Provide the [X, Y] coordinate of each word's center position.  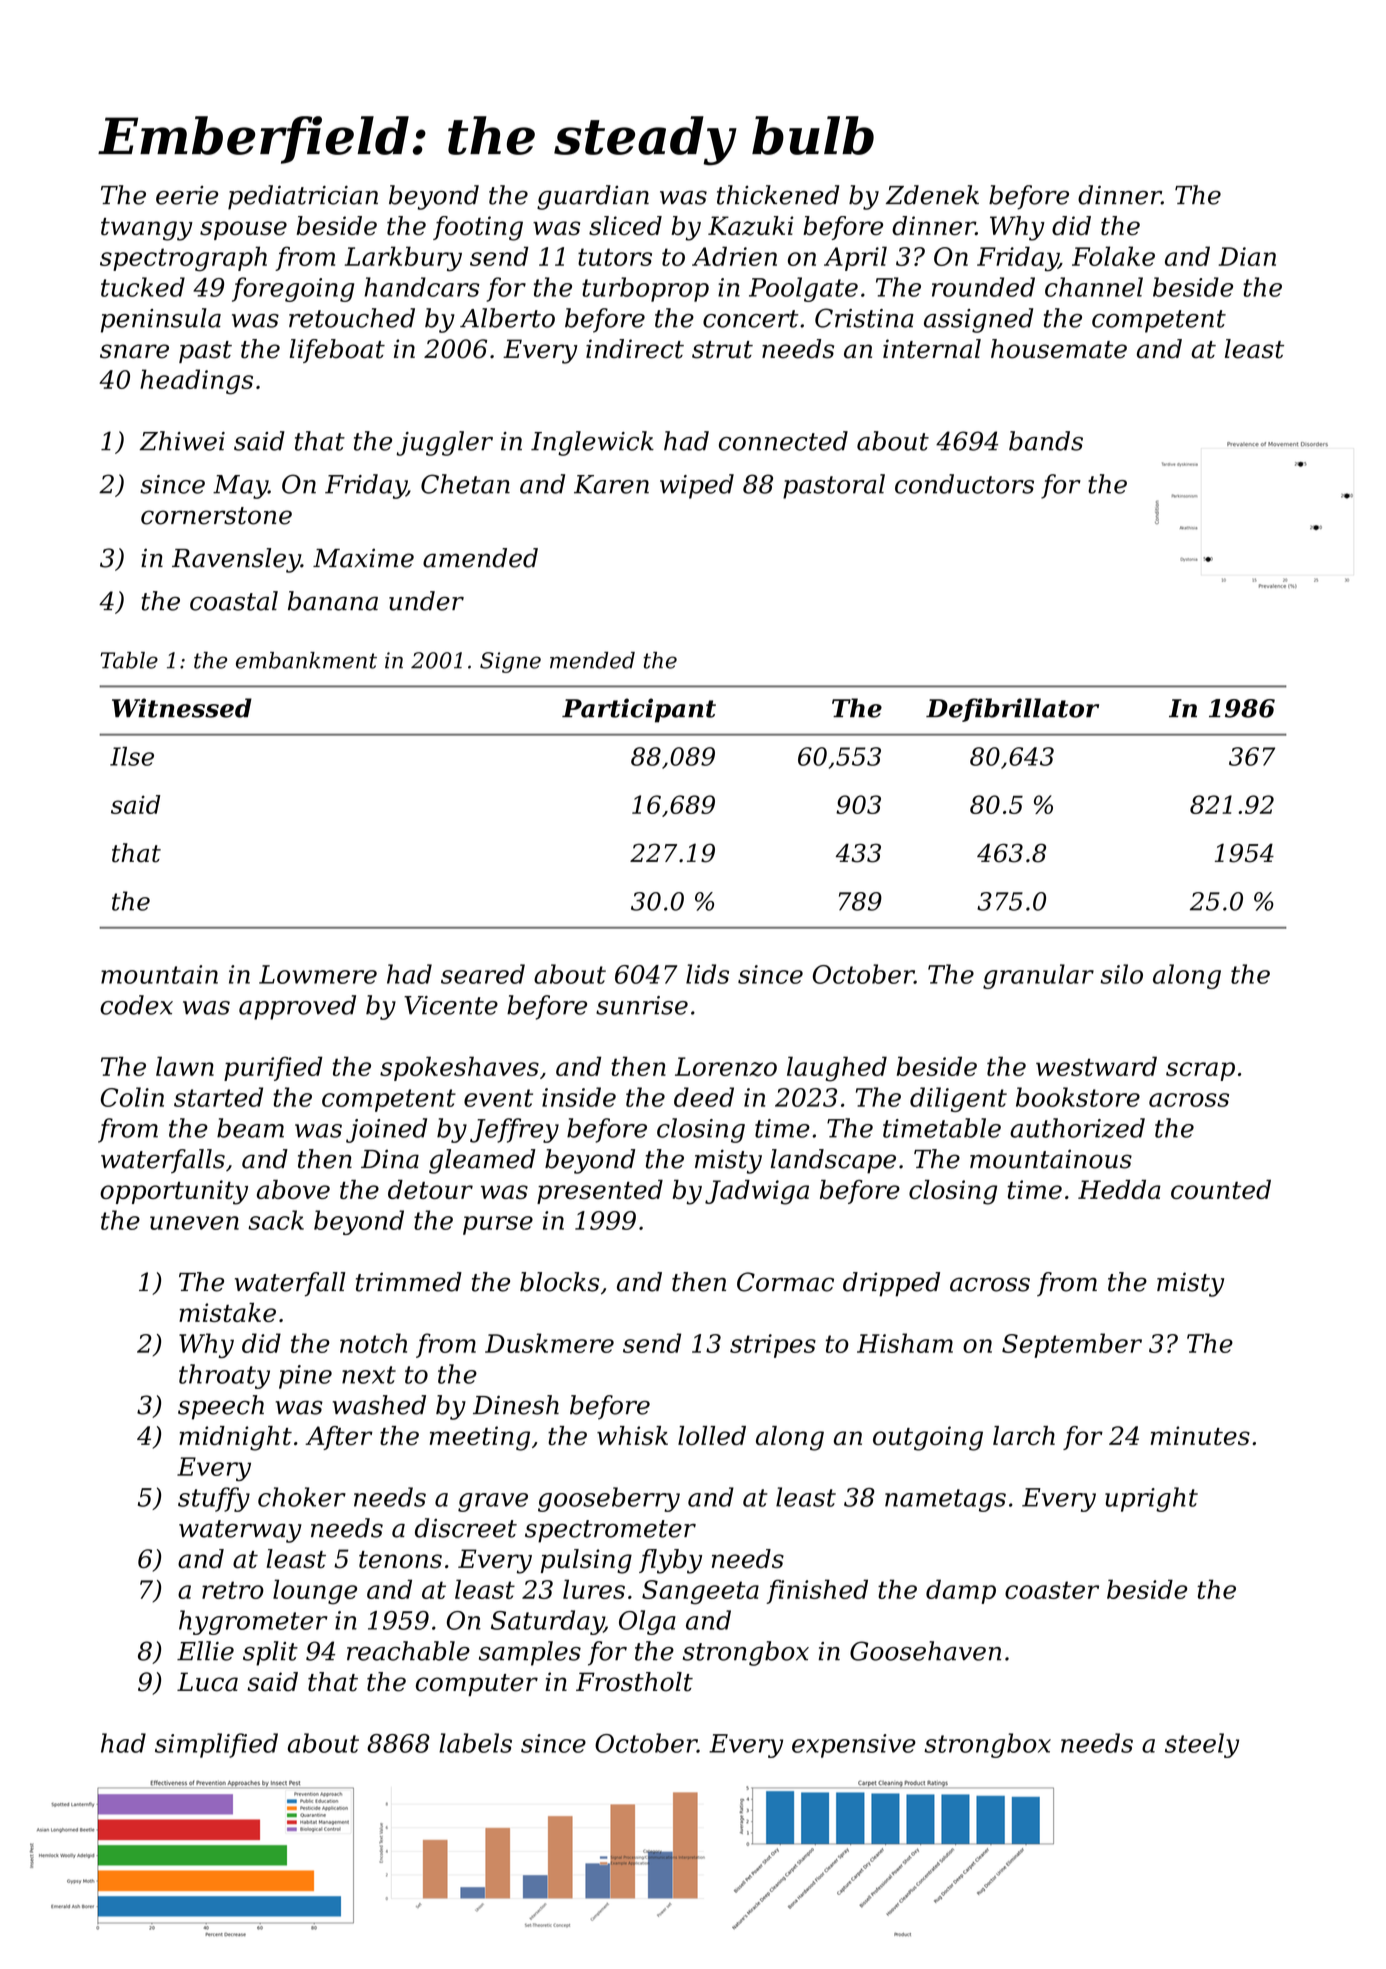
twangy [147, 229]
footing [478, 228]
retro [233, 1590]
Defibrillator [1012, 710]
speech [221, 1407]
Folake [1113, 256]
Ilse [132, 756]
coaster [1052, 1590]
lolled [712, 1436]
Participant [639, 710]
